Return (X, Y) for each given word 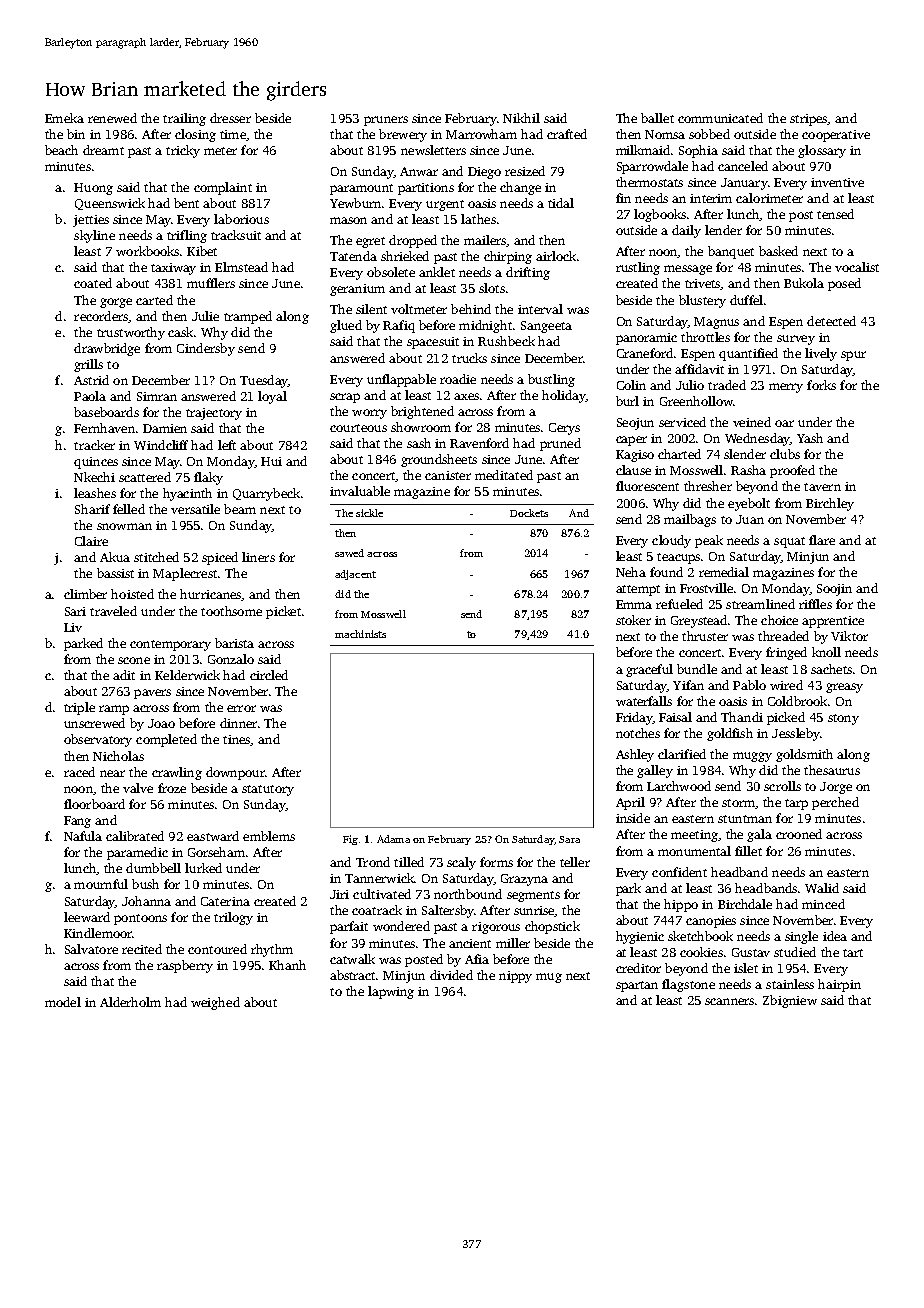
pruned (560, 444)
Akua (115, 557)
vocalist (857, 267)
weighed (215, 1003)
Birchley (830, 504)
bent (186, 203)
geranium (357, 290)
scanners (729, 1001)
